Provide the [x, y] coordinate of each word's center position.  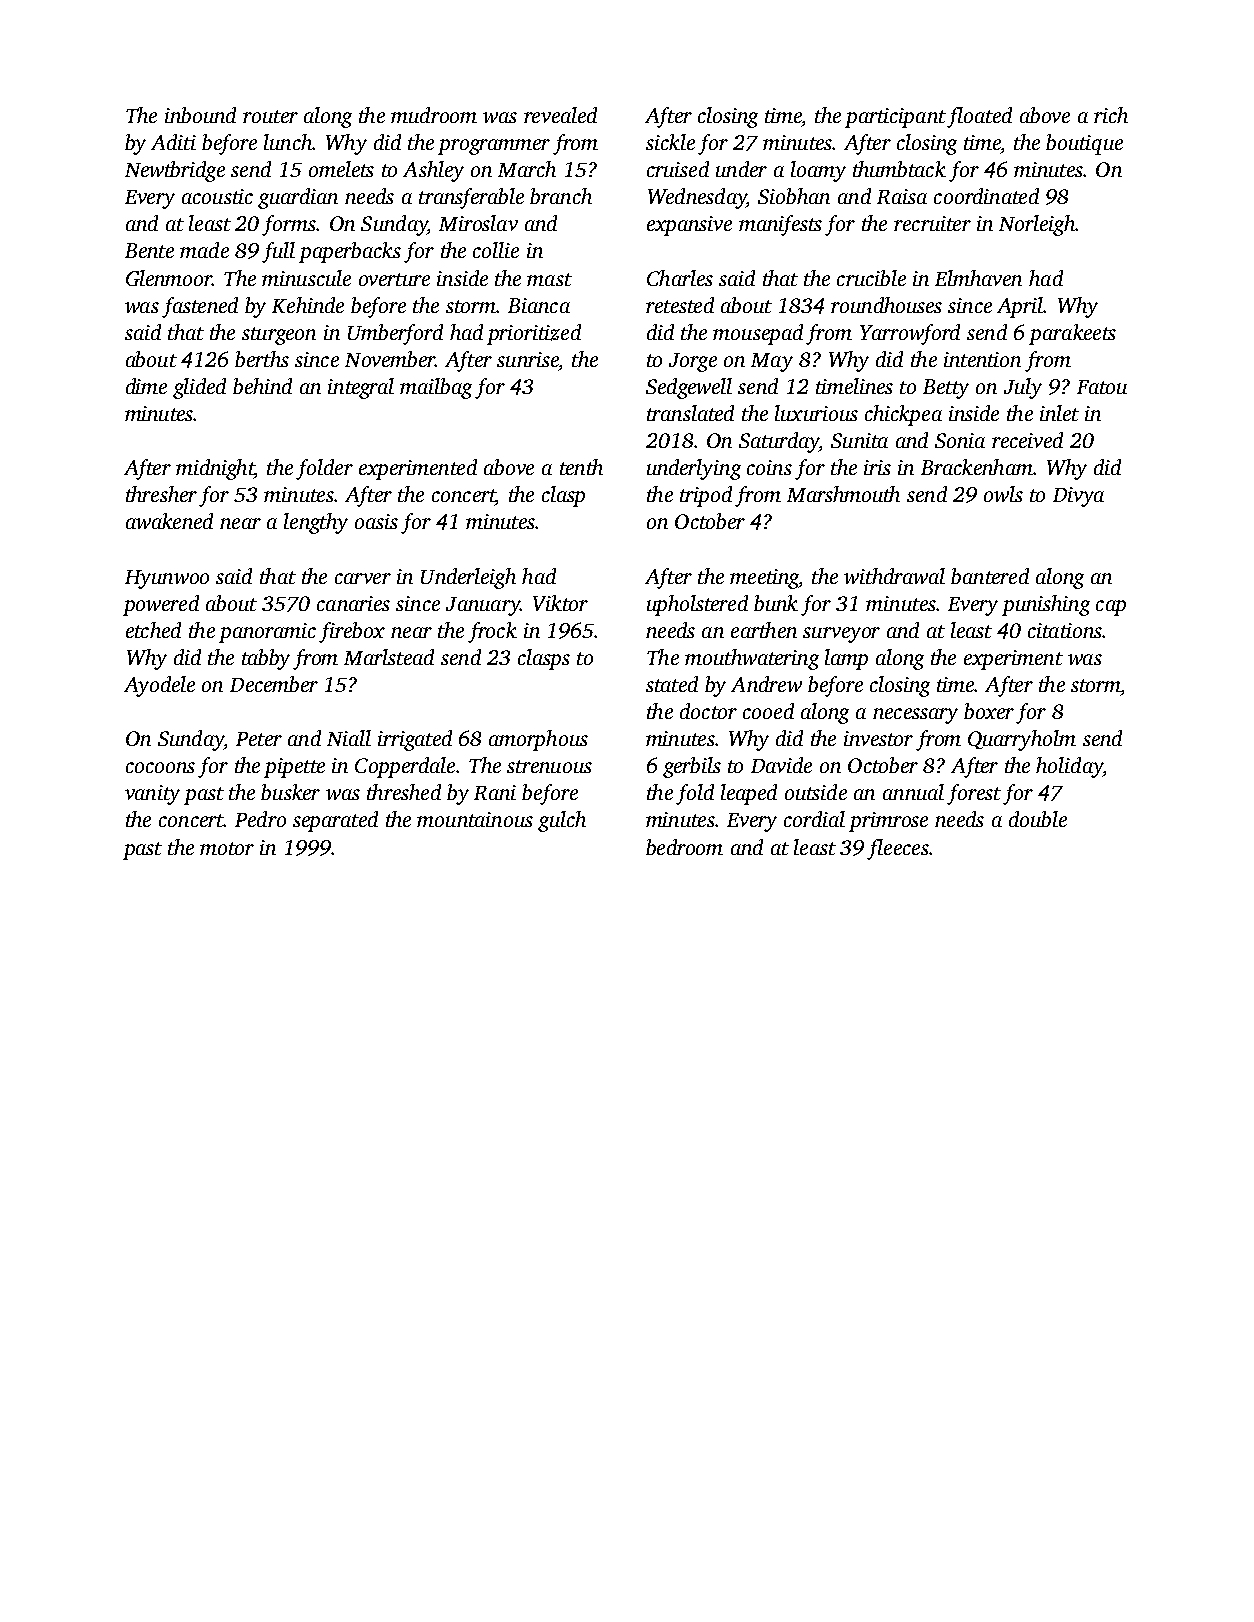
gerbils [692, 767]
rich [1111, 115]
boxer [989, 711]
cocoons [160, 767]
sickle [670, 142]
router [270, 116]
